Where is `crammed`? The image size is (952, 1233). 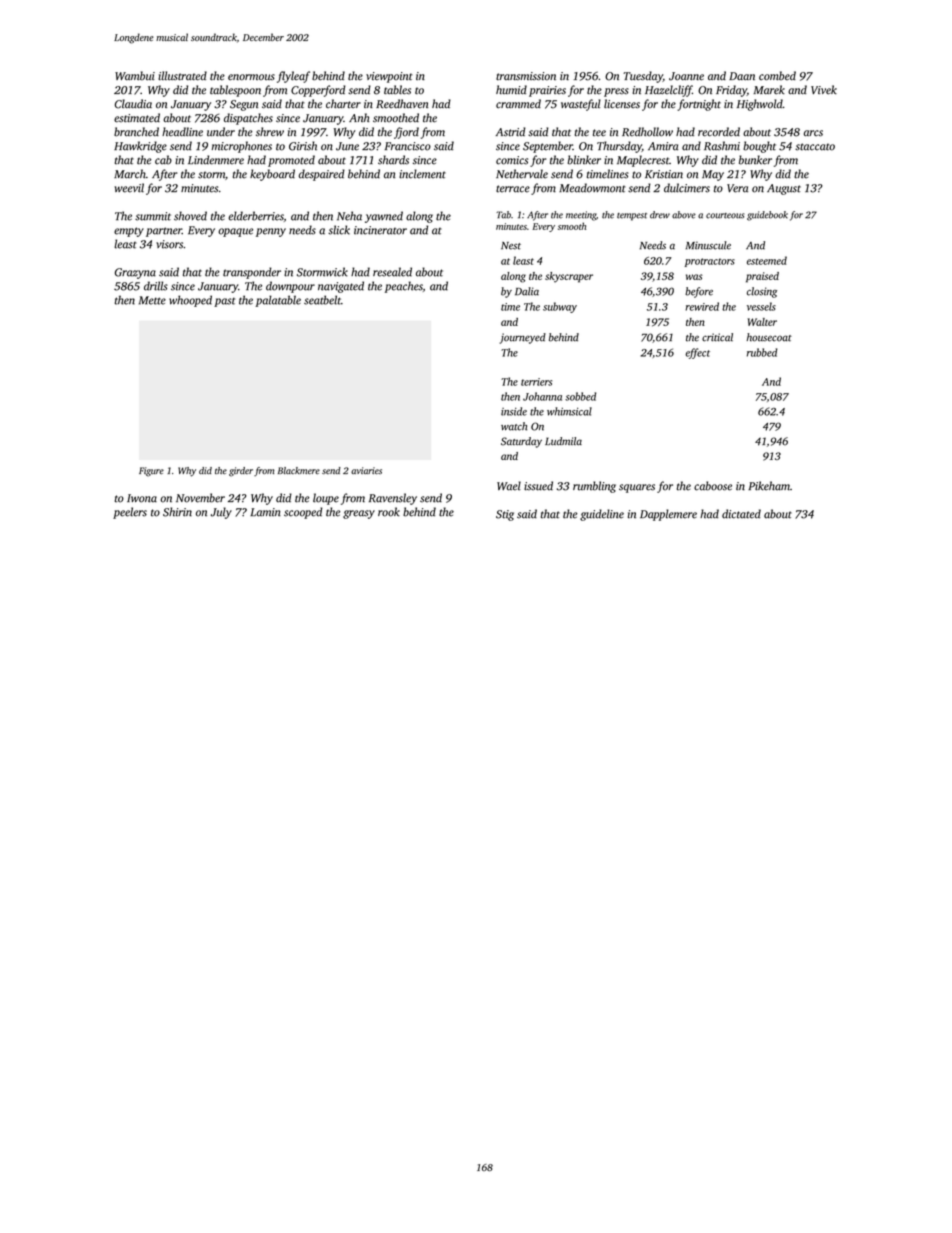
crammed is located at coordinates (518, 104).
